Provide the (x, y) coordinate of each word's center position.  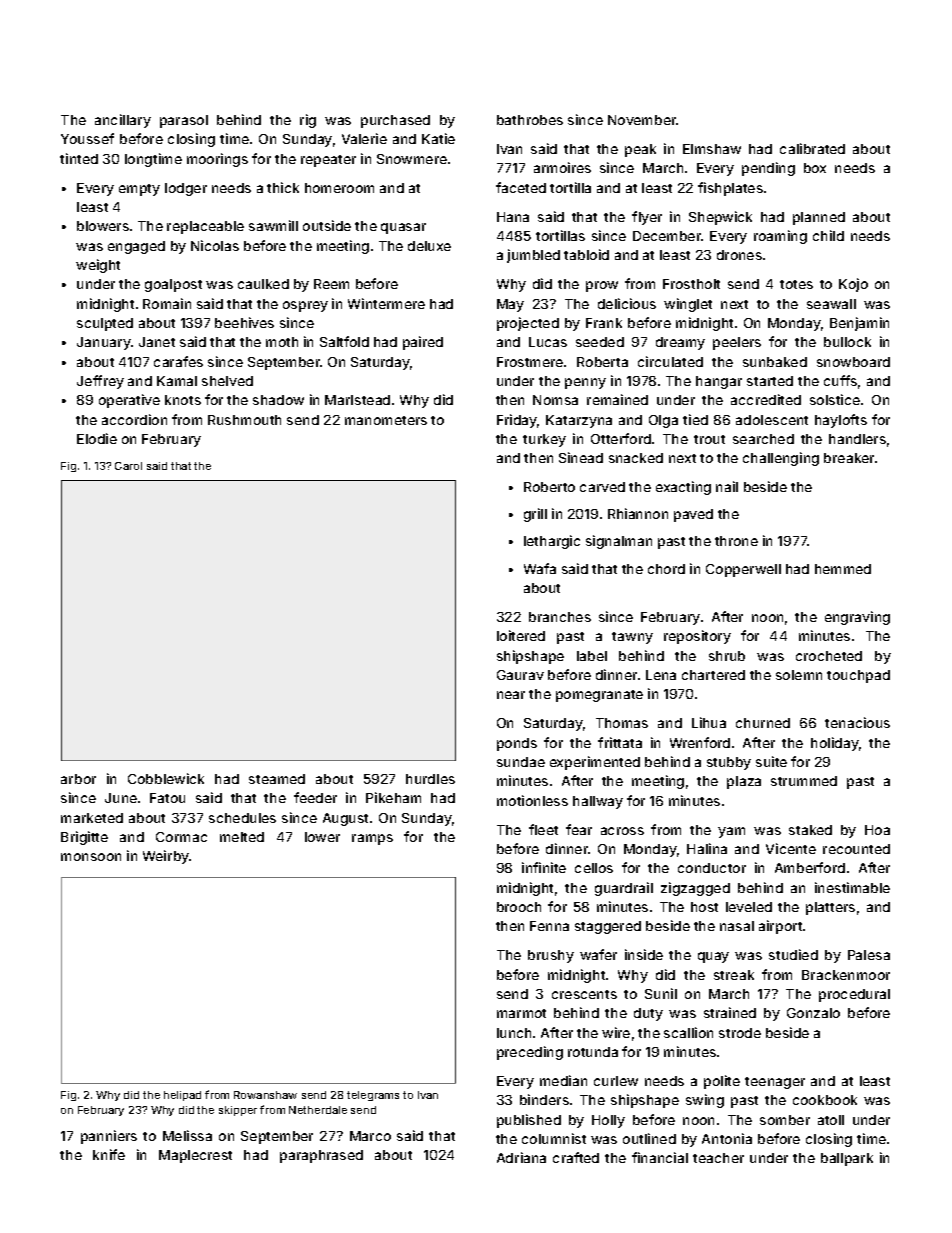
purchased (395, 121)
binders (544, 1099)
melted (242, 837)
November (642, 120)
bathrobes (530, 120)
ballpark (847, 1159)
